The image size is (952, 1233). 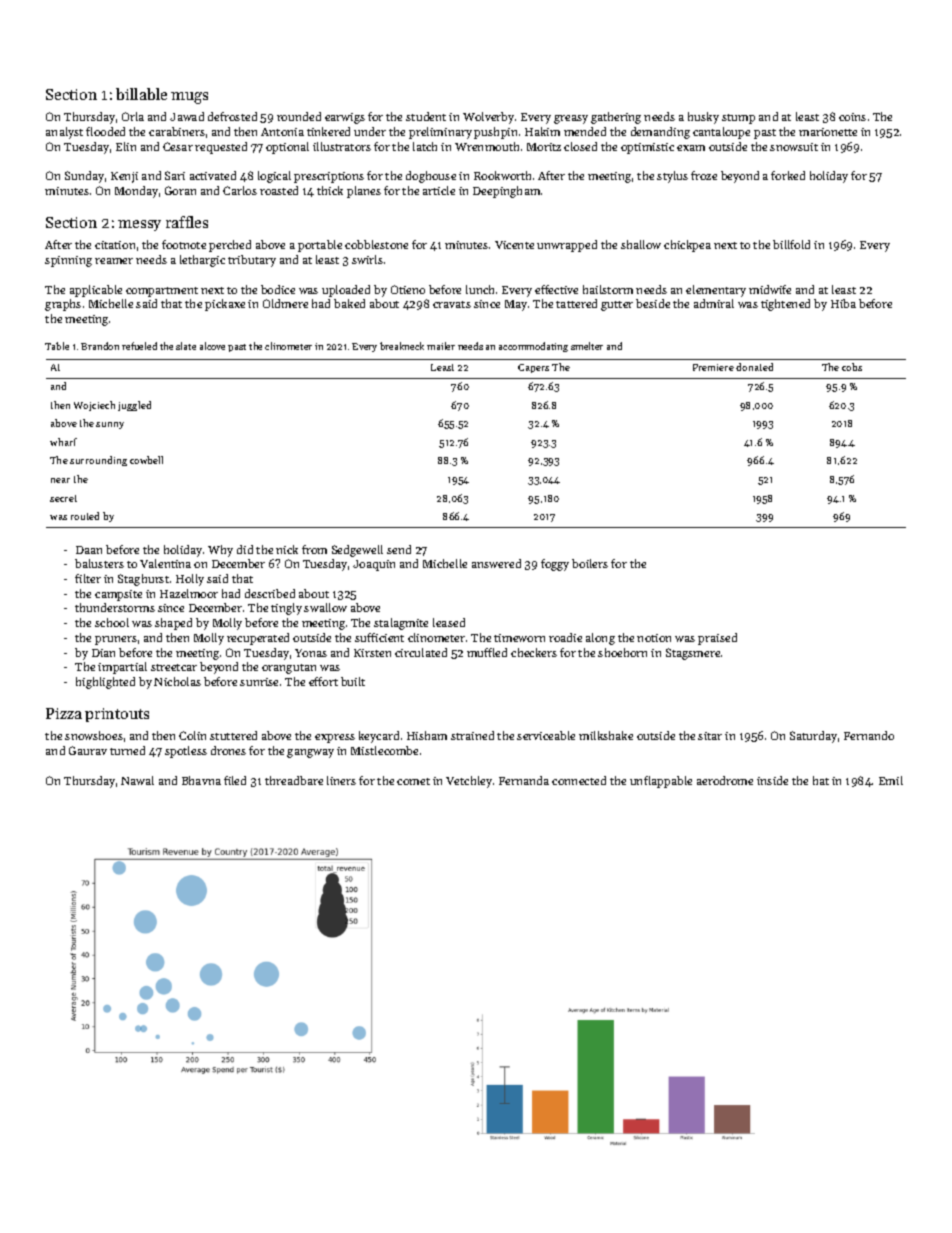 What do you see at coordinates (533, 368) in the screenshot?
I see `Capers` at bounding box center [533, 368].
